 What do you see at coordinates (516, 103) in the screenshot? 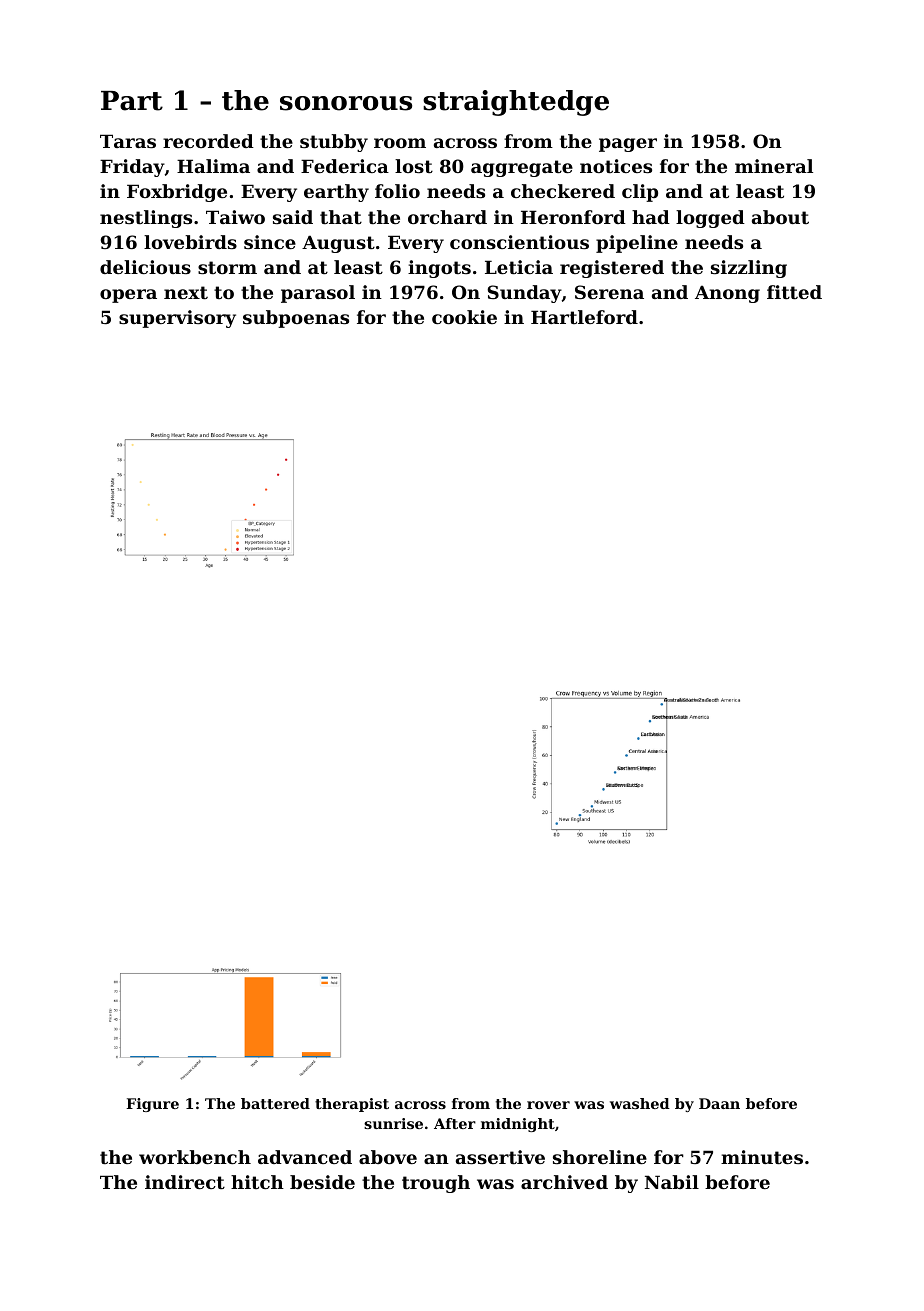
I see `straightedge` at bounding box center [516, 103].
